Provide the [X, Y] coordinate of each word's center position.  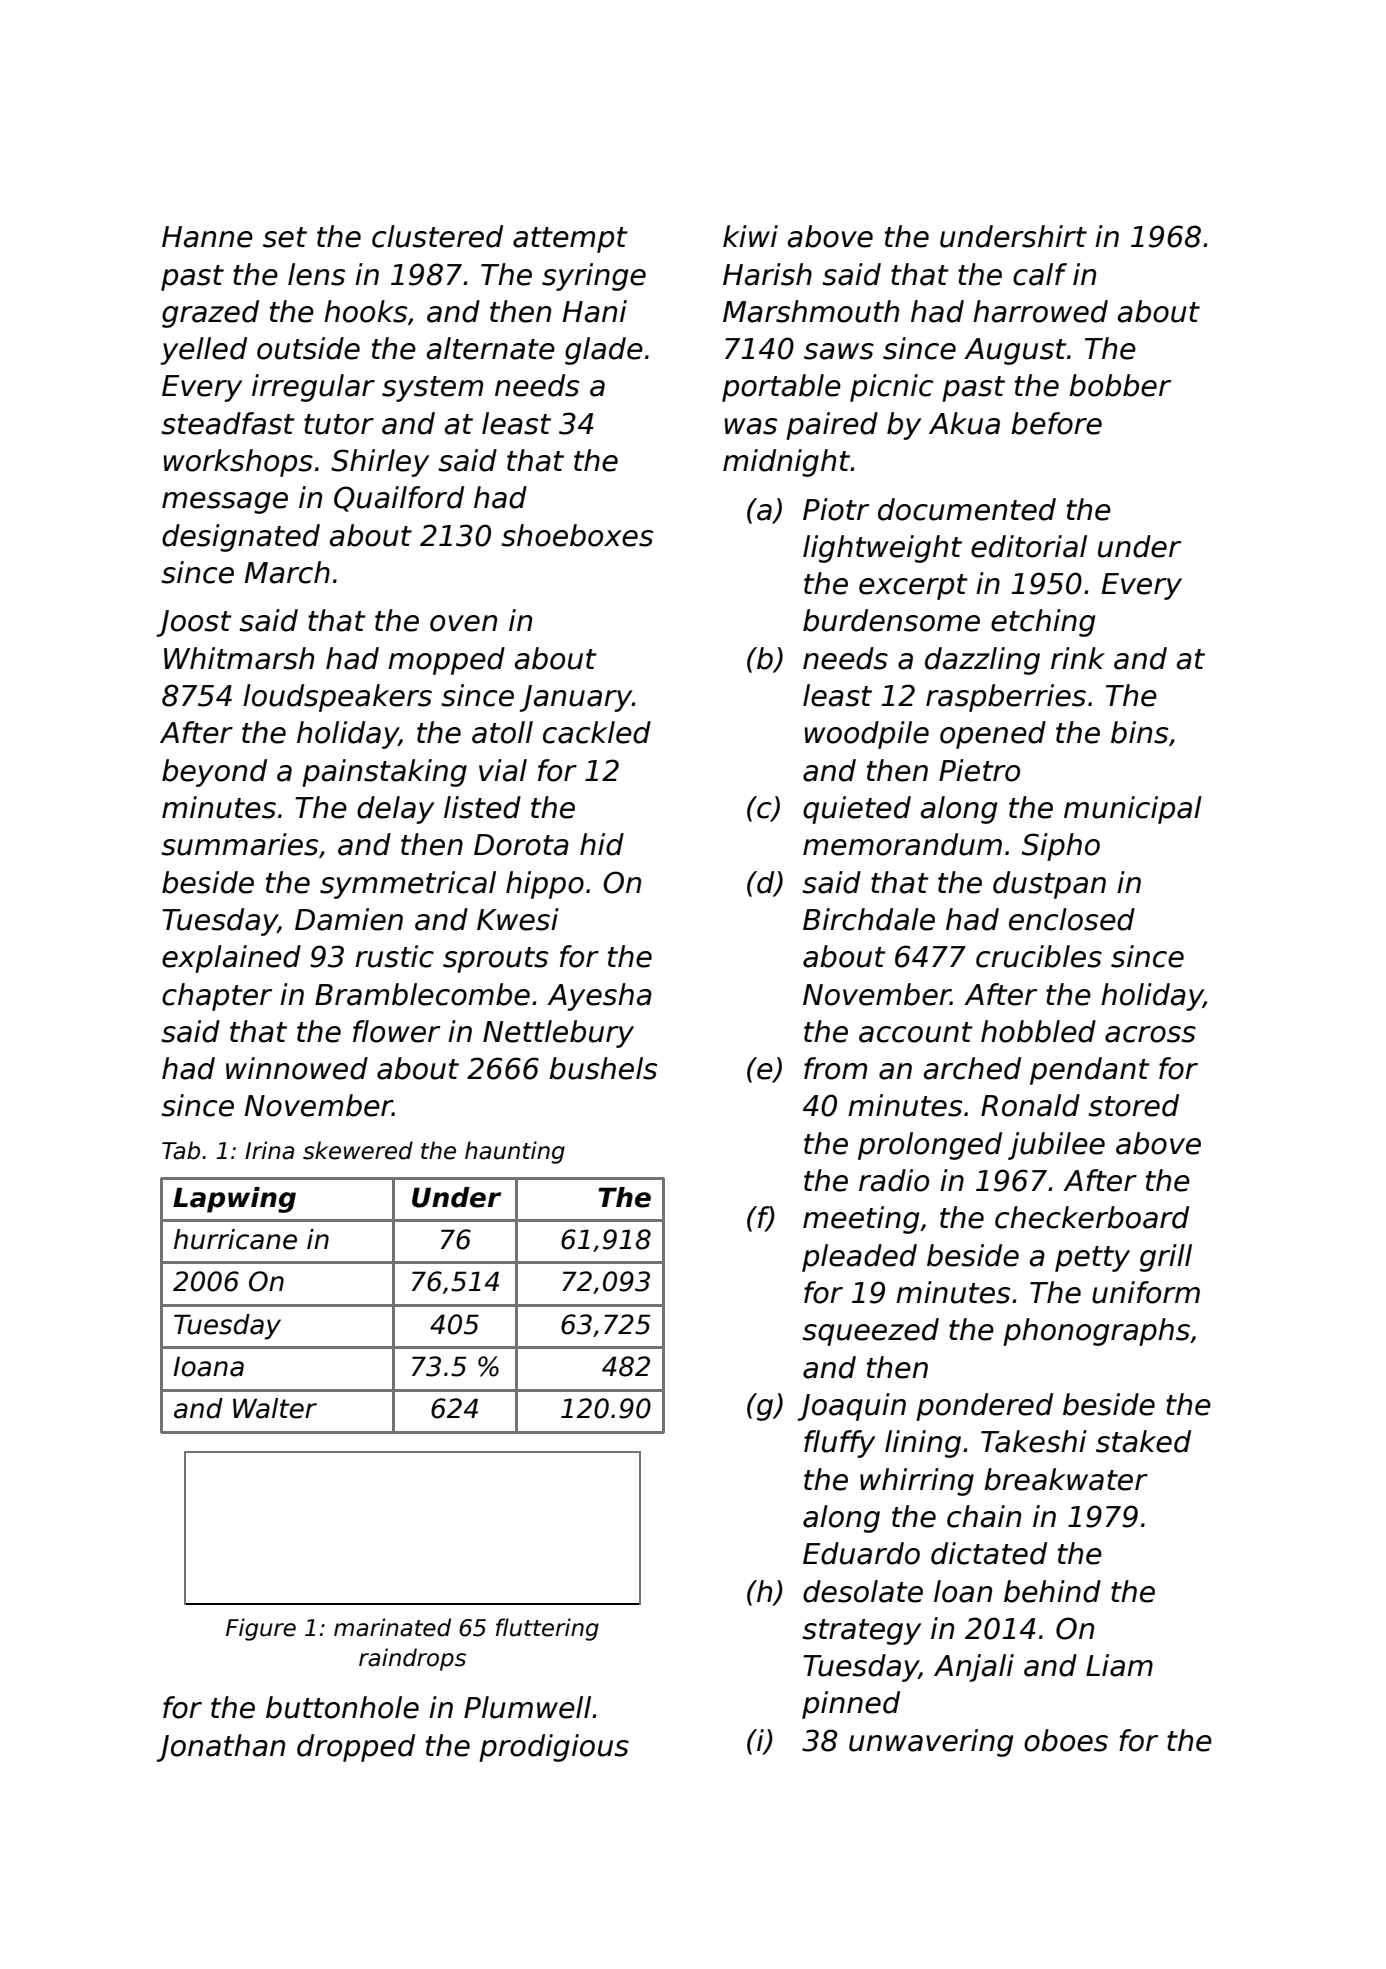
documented [967, 509]
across [1150, 1034]
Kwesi [518, 919]
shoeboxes [577, 535]
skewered [358, 1150]
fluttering [547, 1629]
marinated [392, 1627]
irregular [313, 388]
